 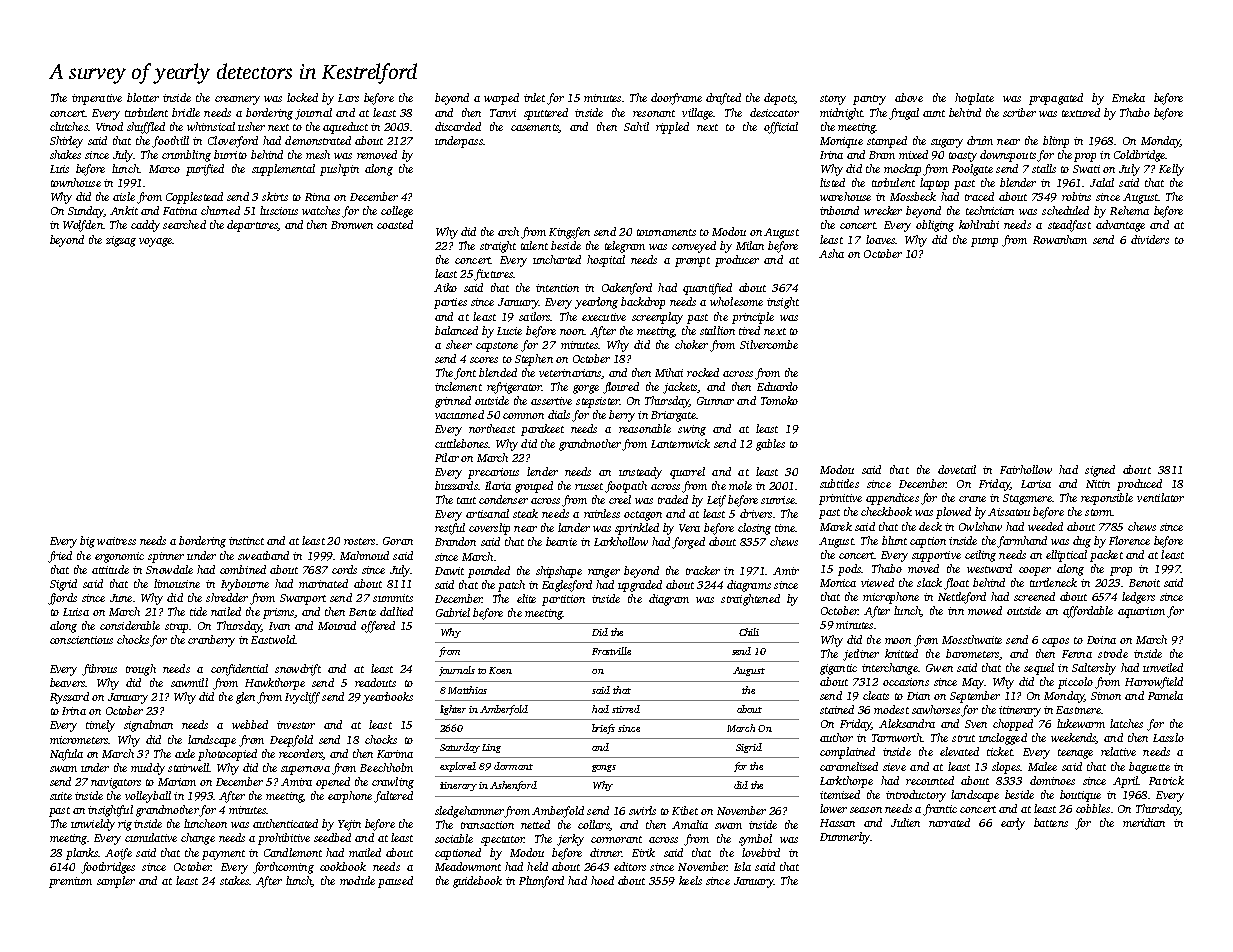 What do you see at coordinates (541, 882) in the image?
I see `Plumford` at bounding box center [541, 882].
